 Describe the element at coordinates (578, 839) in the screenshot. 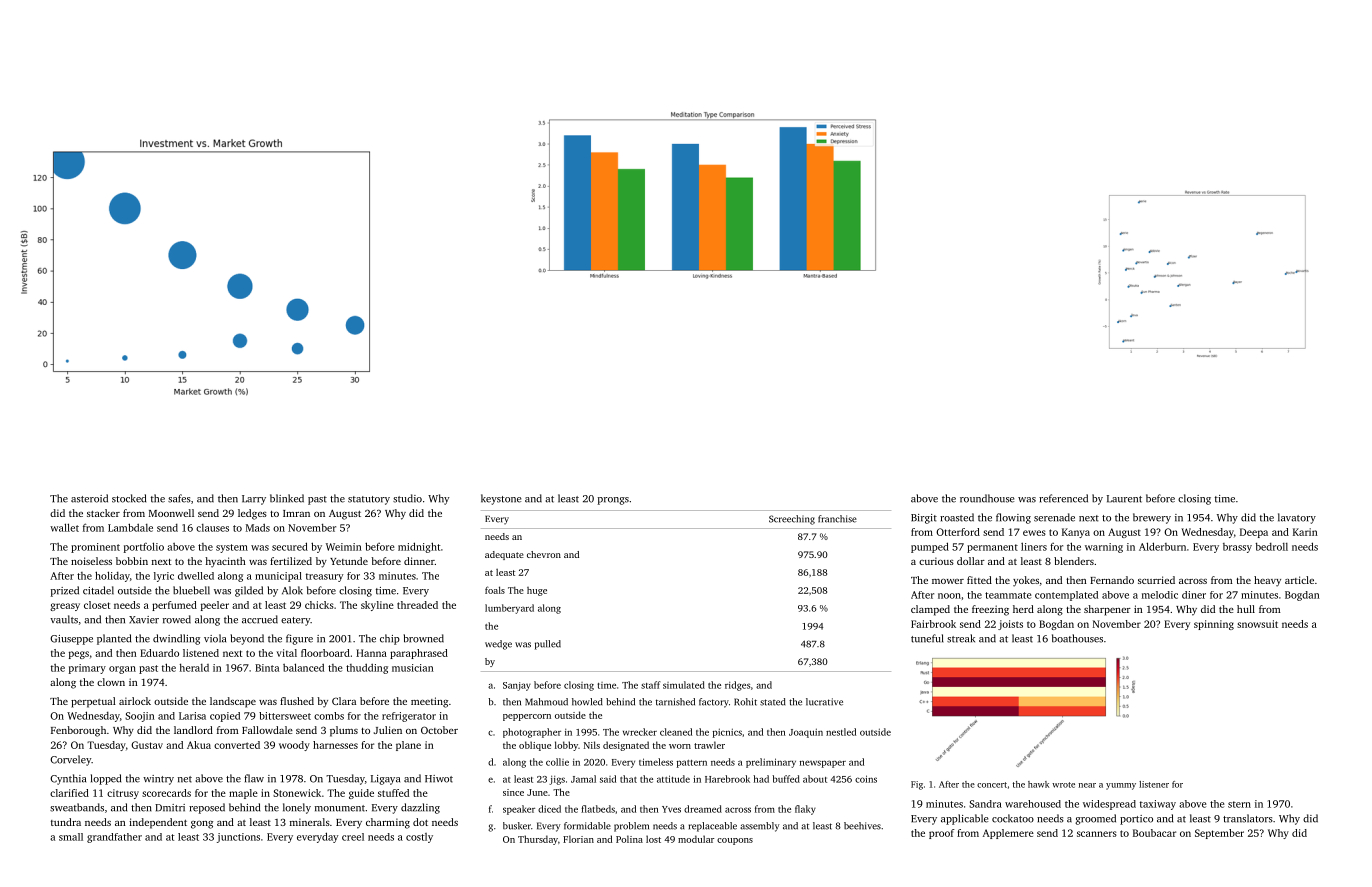

I see `Florian` at that location.
